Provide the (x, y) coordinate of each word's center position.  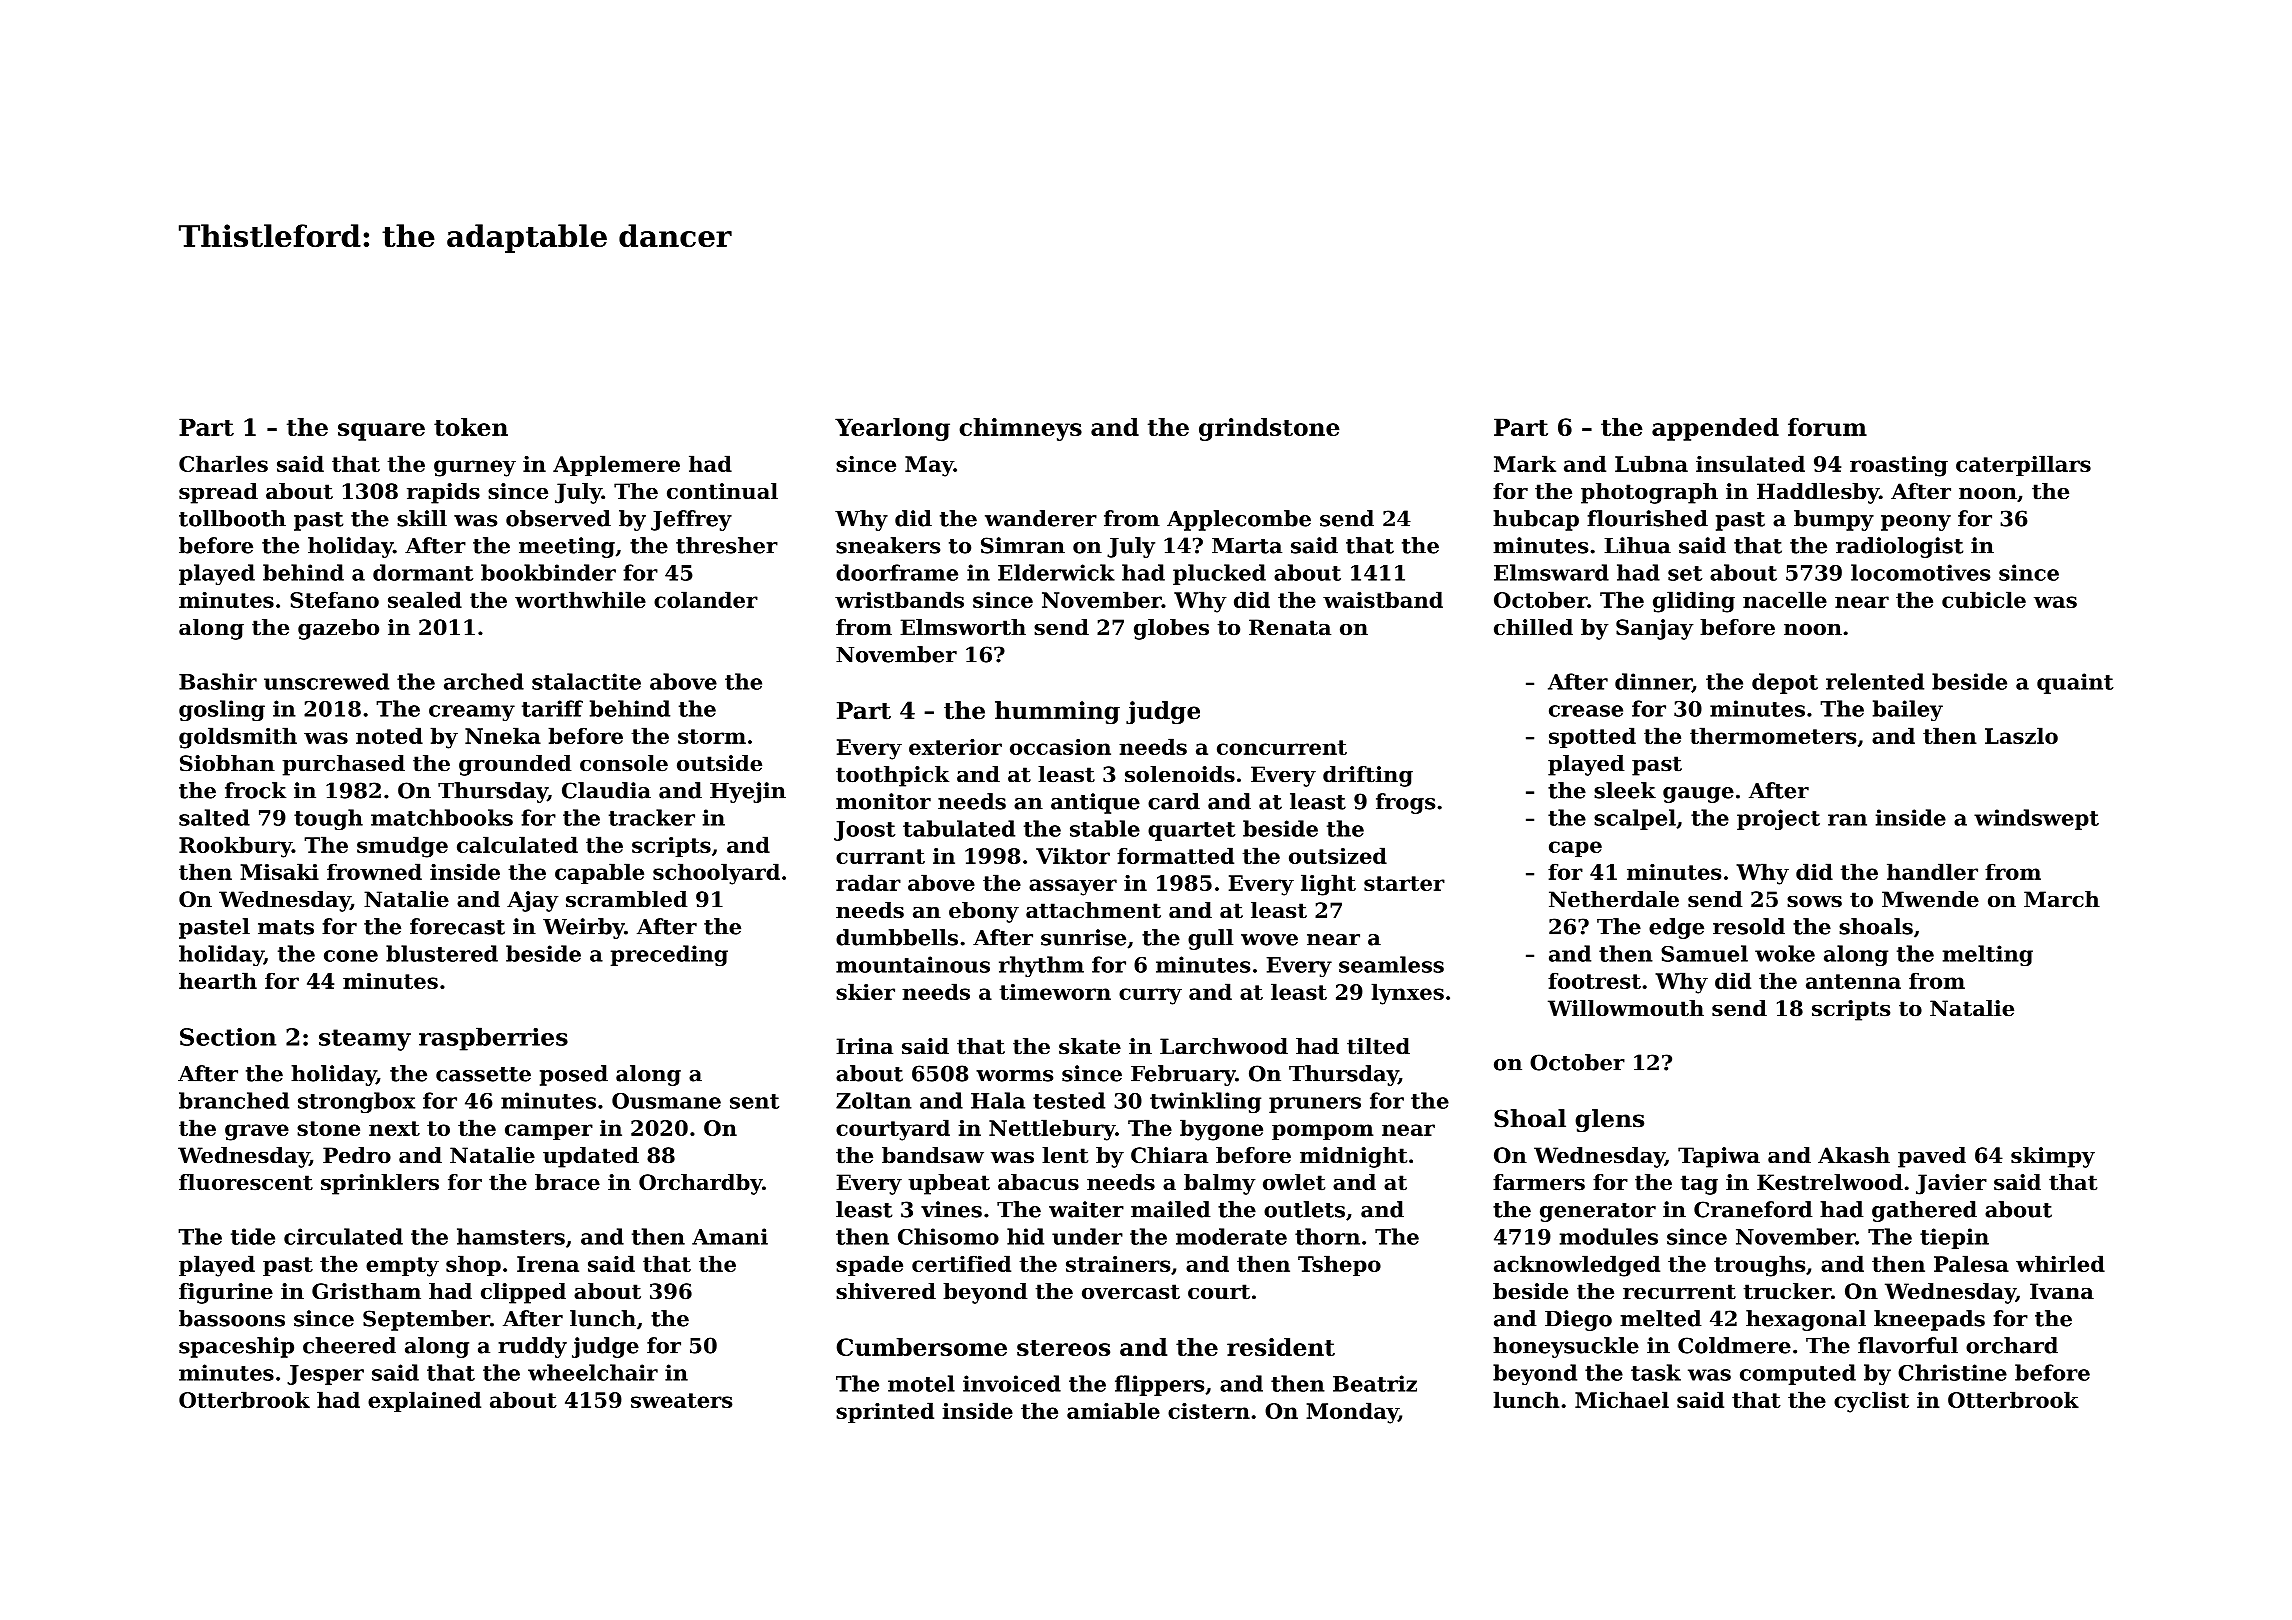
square (381, 432)
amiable (1113, 1410)
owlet (1294, 1182)
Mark (1525, 463)
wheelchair (593, 1372)
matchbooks (442, 817)
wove (1269, 940)
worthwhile (580, 599)
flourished (1647, 518)
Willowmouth (1626, 1008)
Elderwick (1056, 572)
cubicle (1984, 599)
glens (1609, 1120)
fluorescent (246, 1182)
